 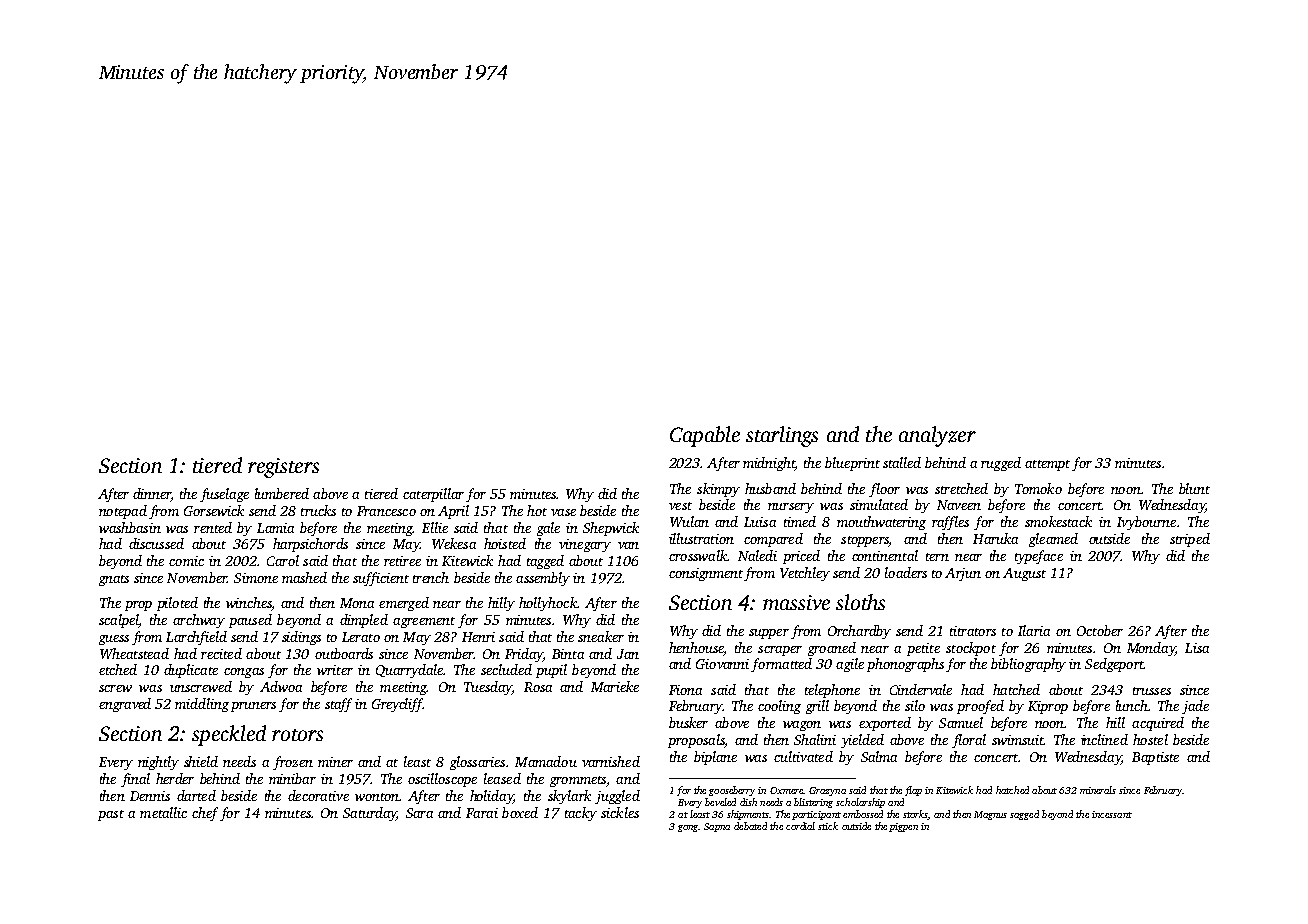 What do you see at coordinates (782, 436) in the image?
I see `starlings` at bounding box center [782, 436].
